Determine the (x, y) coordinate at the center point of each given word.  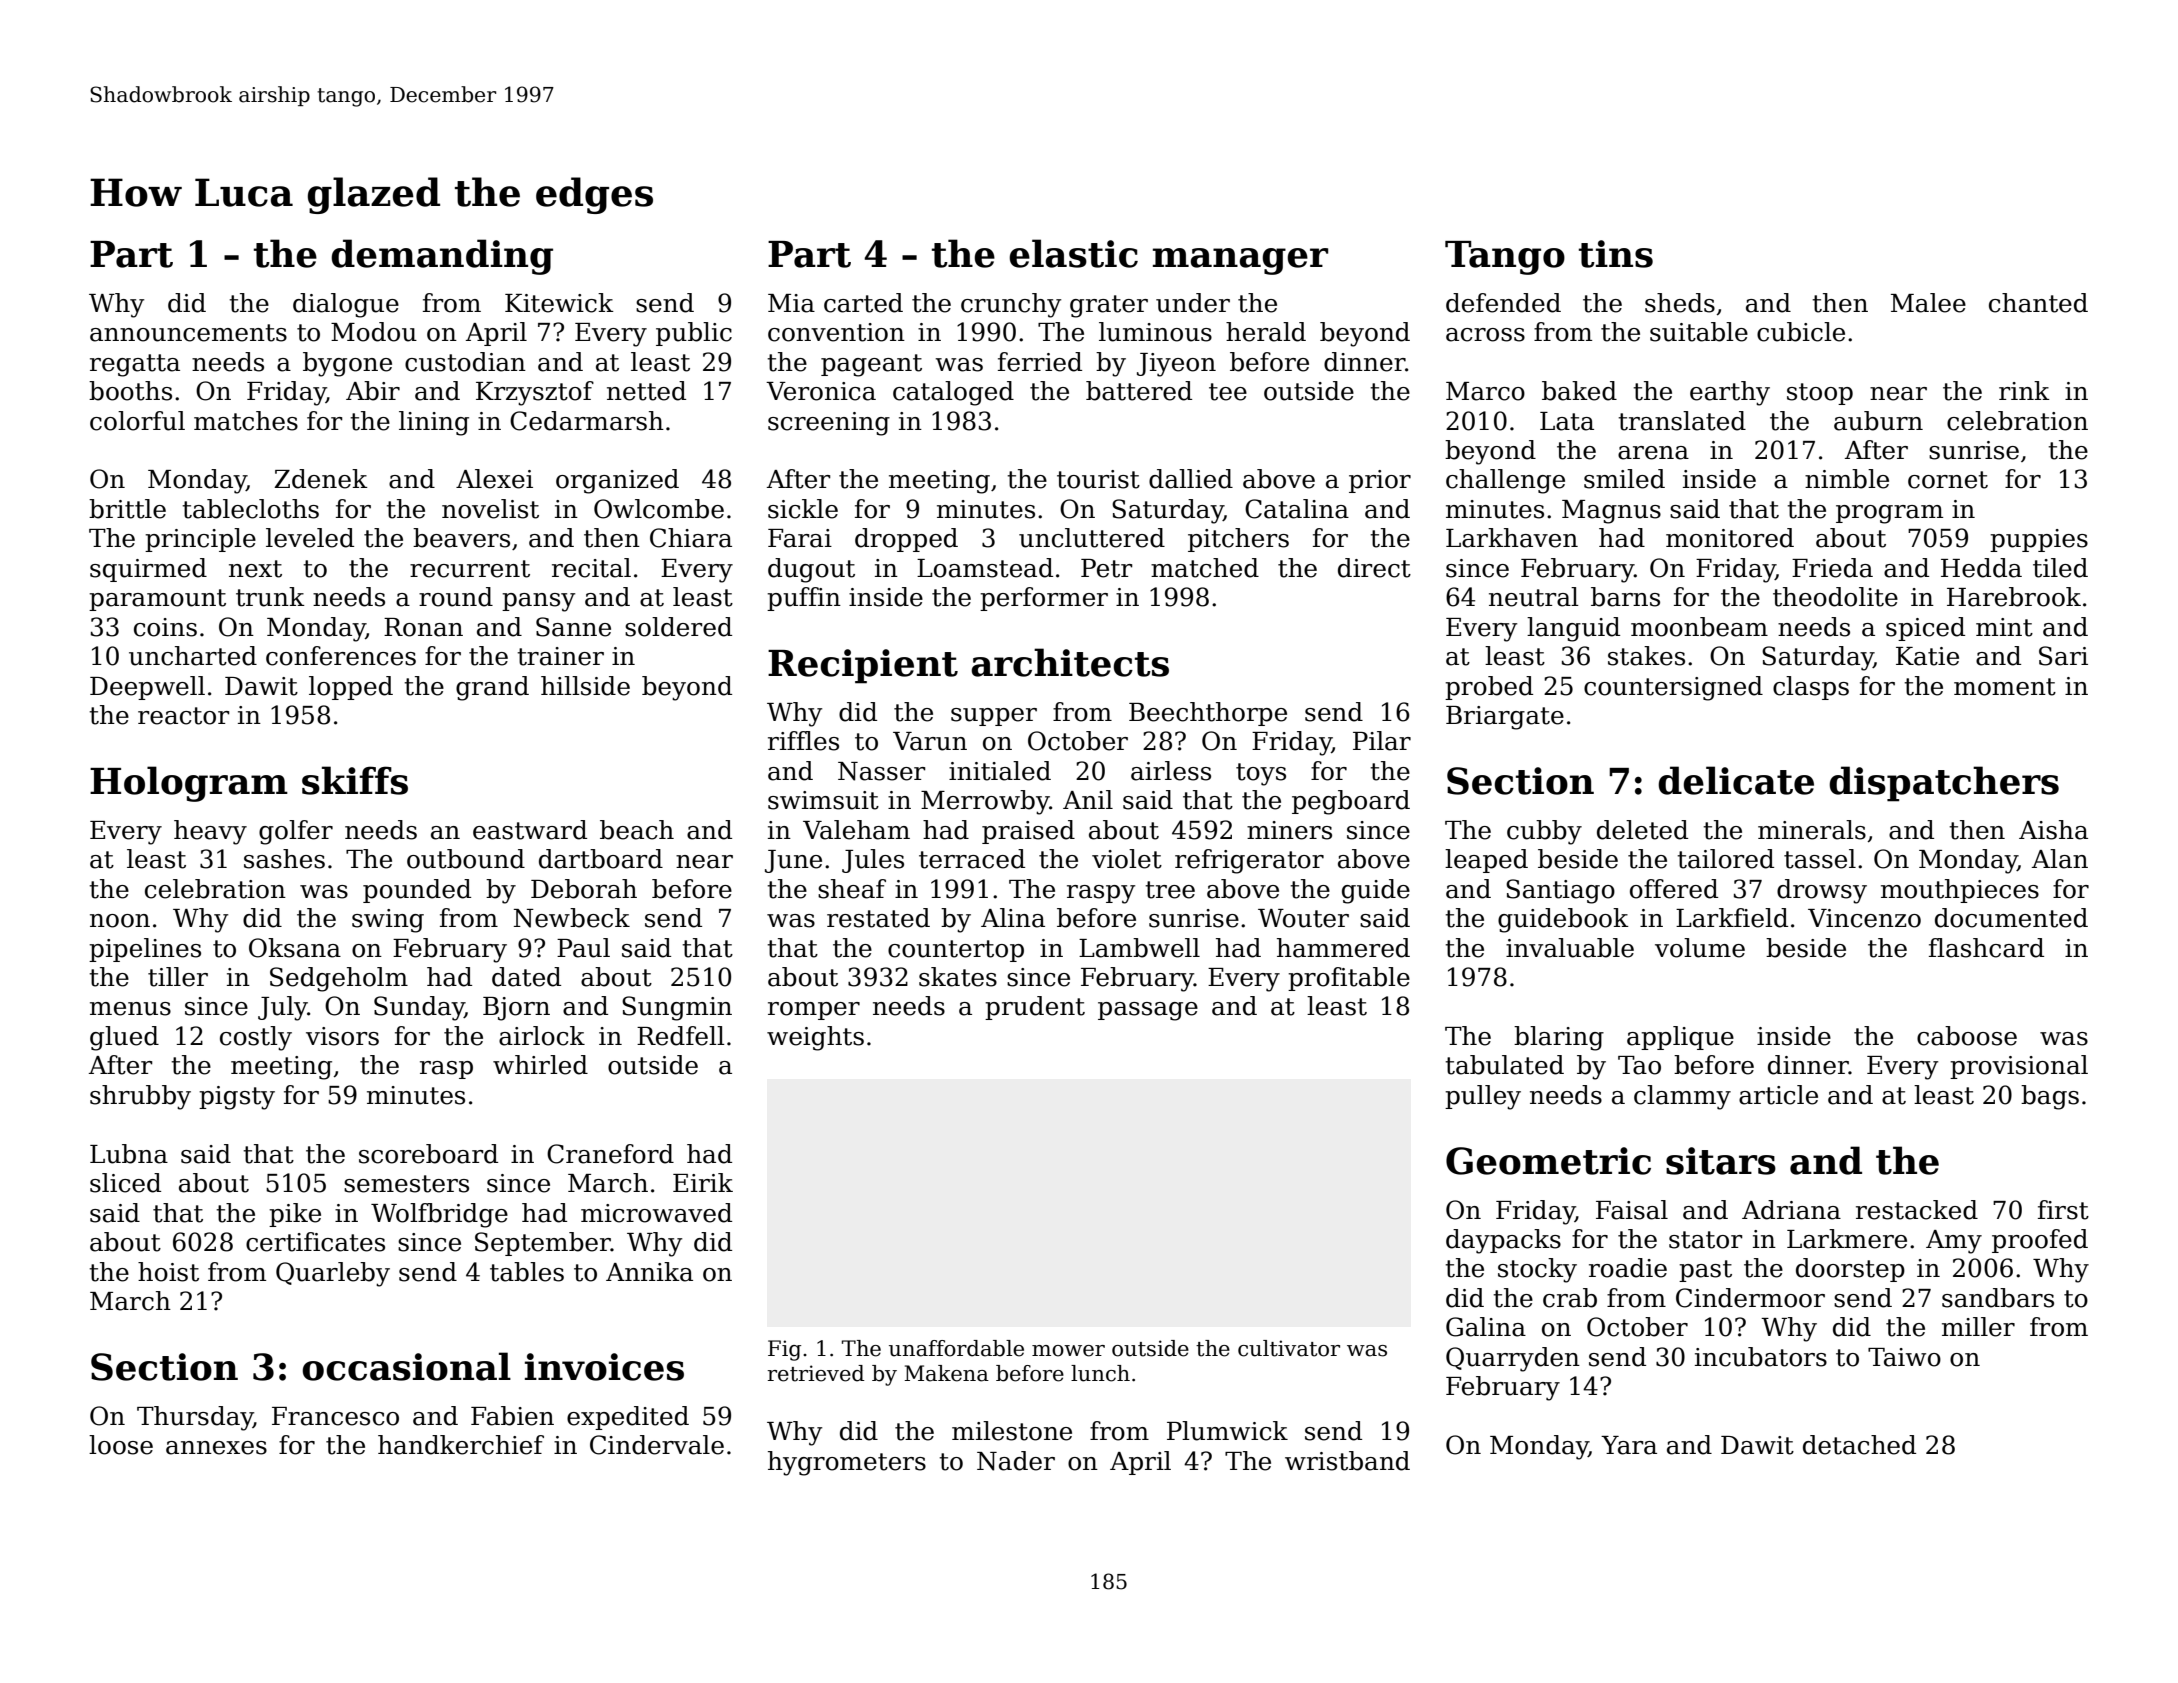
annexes (216, 1448)
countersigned (1673, 688)
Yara (1629, 1445)
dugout (811, 570)
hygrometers (847, 1463)
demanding (442, 257)
